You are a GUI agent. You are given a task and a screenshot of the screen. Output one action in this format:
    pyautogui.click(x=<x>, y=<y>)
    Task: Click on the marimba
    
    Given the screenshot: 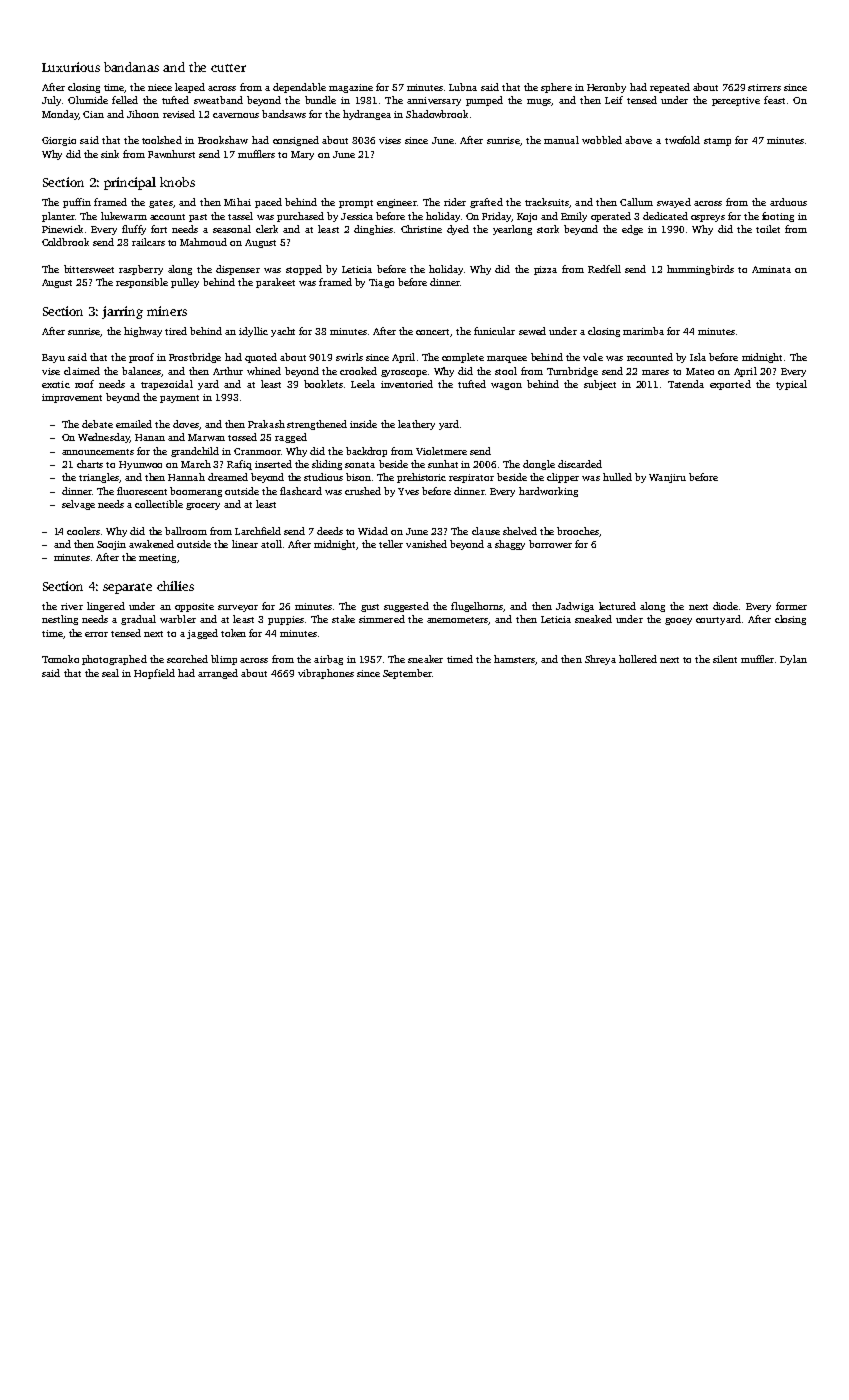 What is the action you would take?
    pyautogui.click(x=643, y=331)
